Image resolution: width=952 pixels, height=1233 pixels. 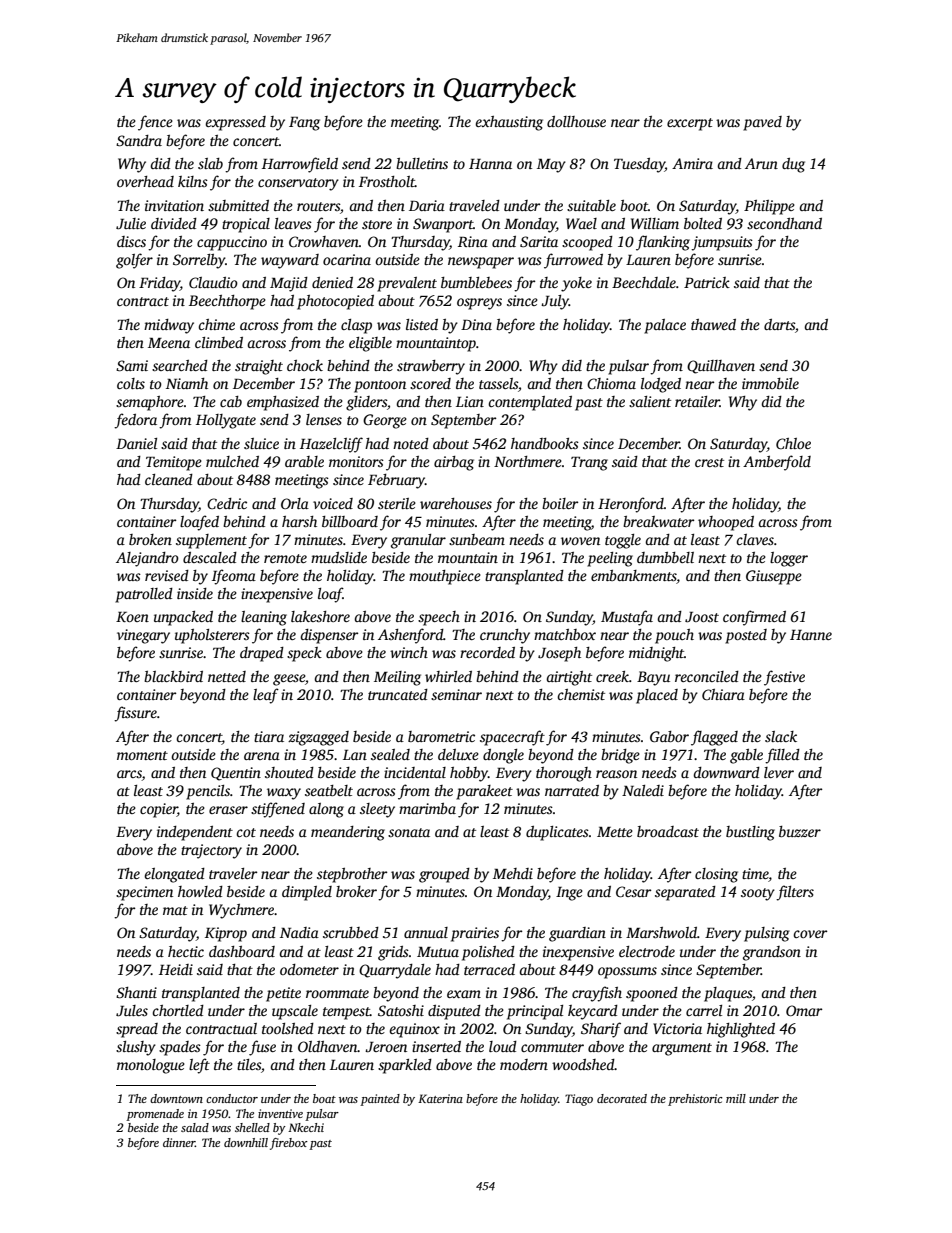 I want to click on fence, so click(x=155, y=123).
